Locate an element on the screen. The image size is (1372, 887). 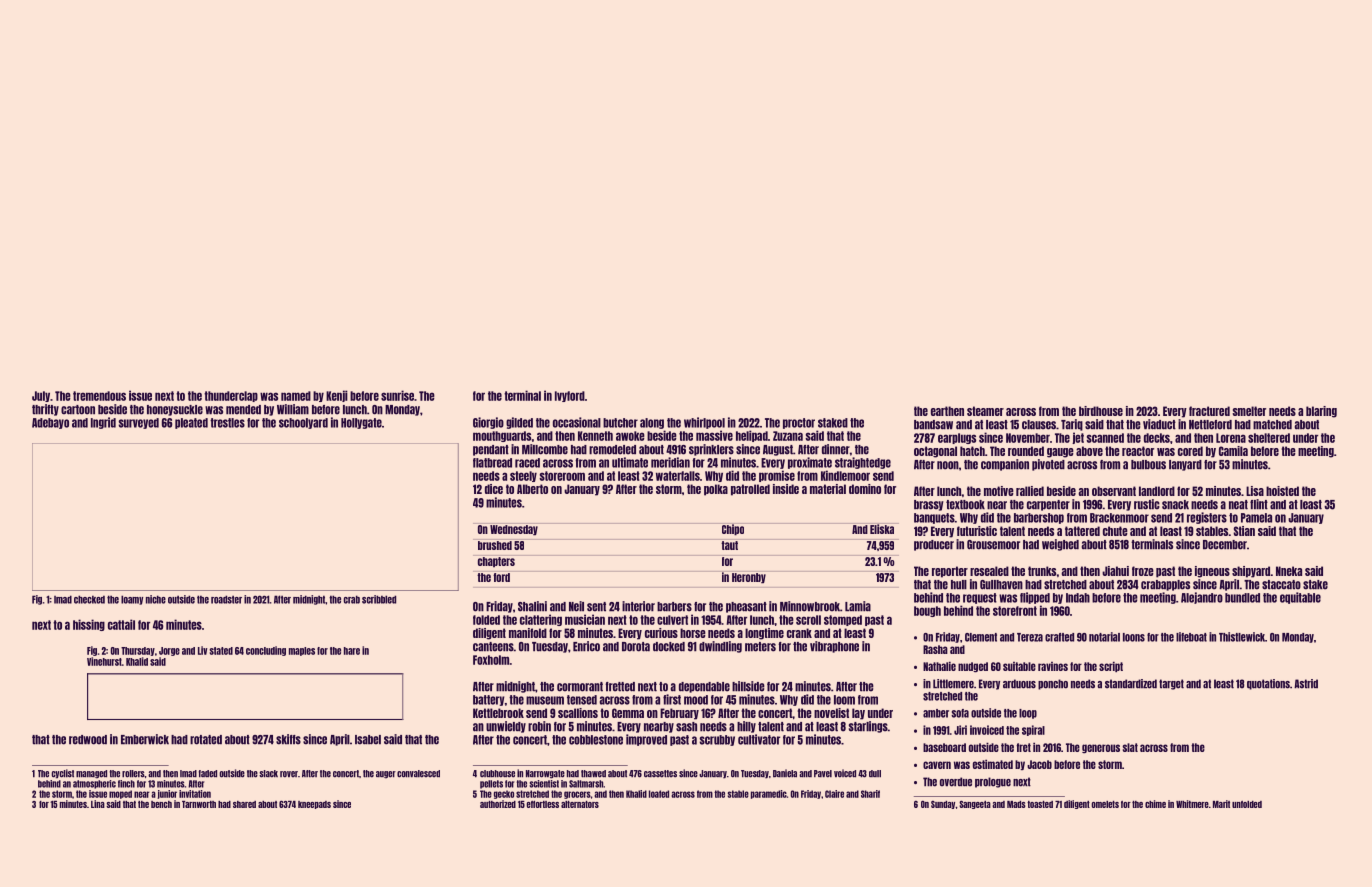
Sunday is located at coordinates (943, 805).
